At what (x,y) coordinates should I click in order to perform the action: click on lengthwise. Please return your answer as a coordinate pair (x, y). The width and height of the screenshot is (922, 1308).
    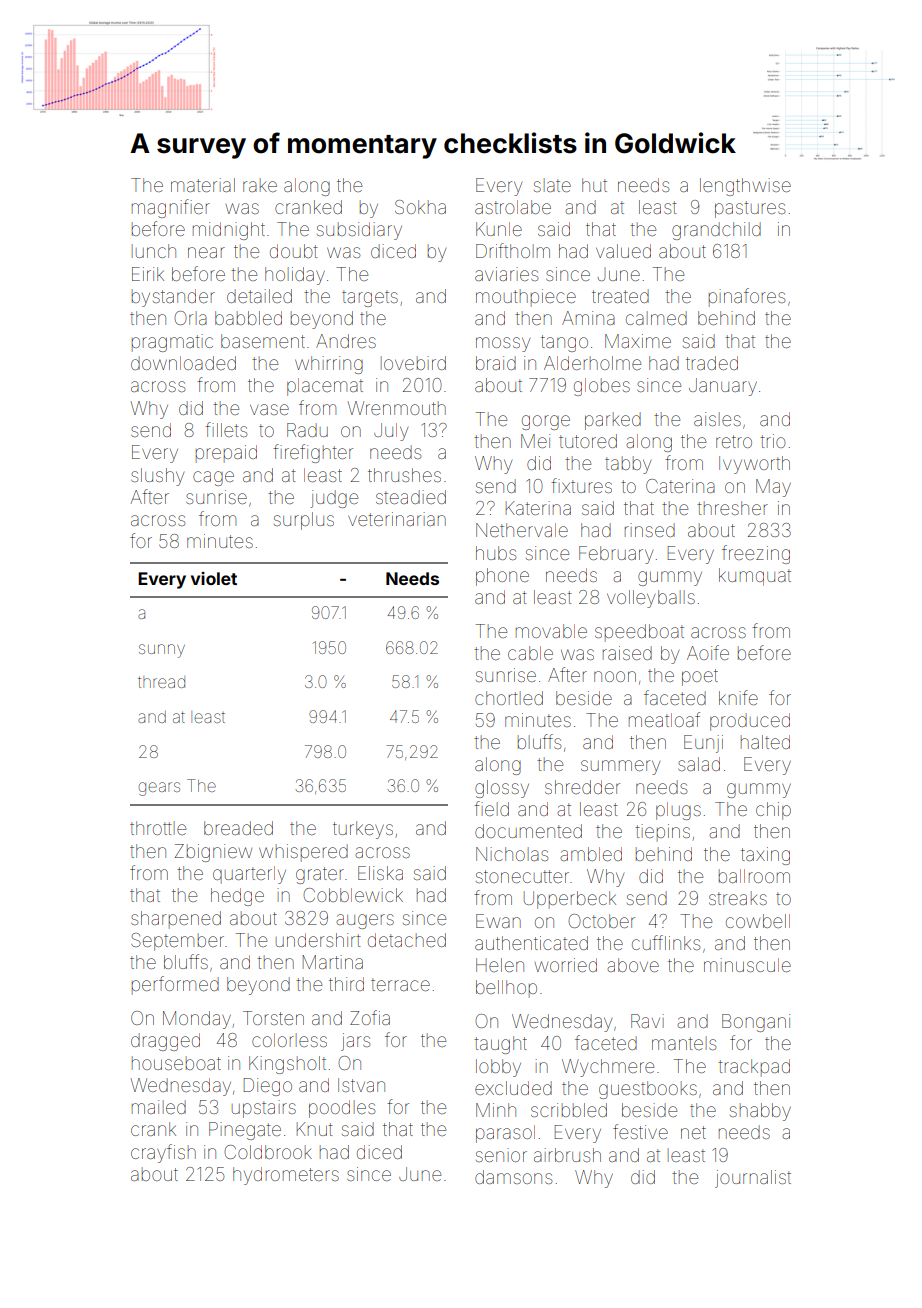
    Looking at the image, I should click on (745, 187).
